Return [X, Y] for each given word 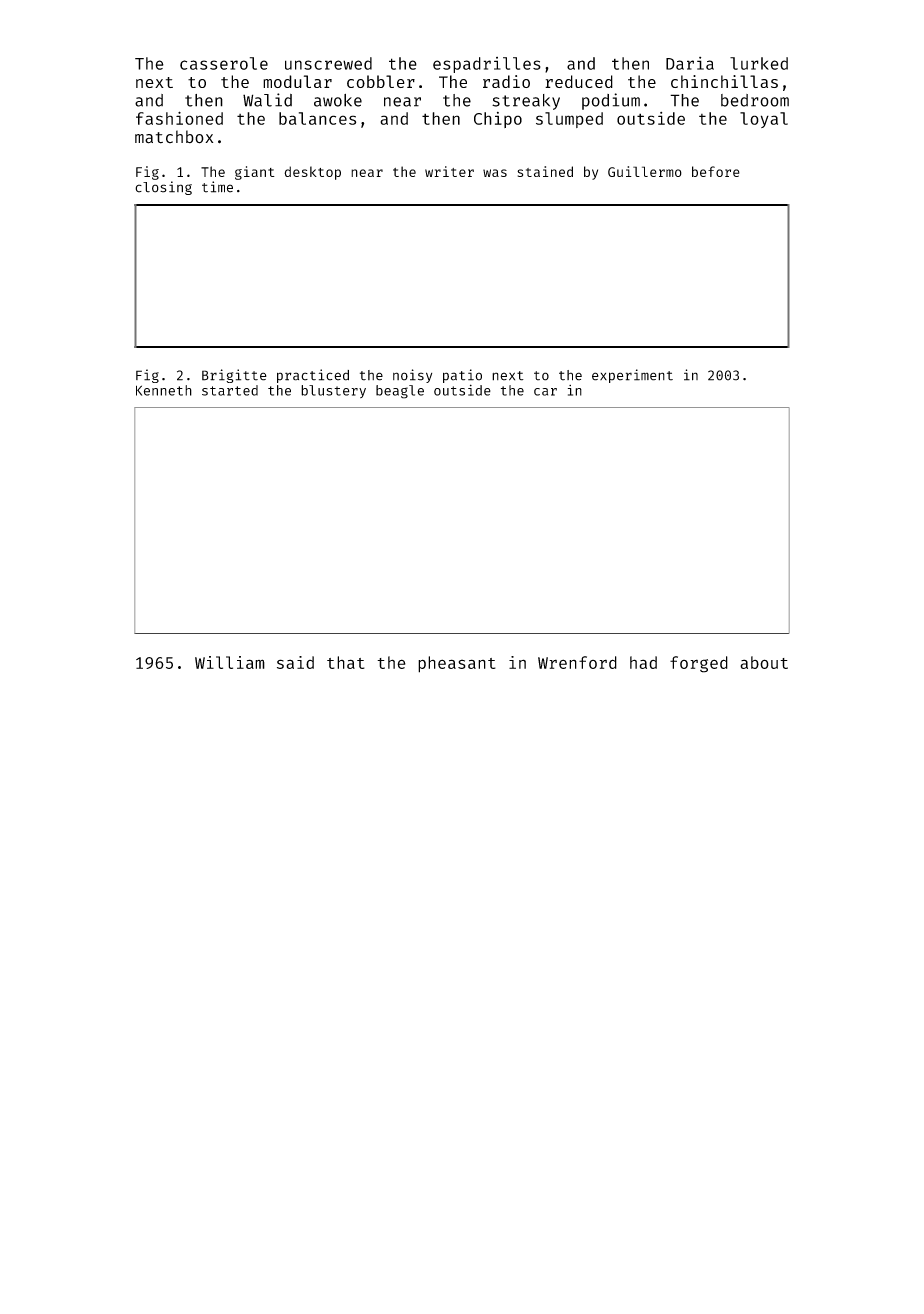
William [230, 662]
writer [449, 171]
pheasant [457, 664]
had [643, 662]
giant [255, 173]
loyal [764, 120]
